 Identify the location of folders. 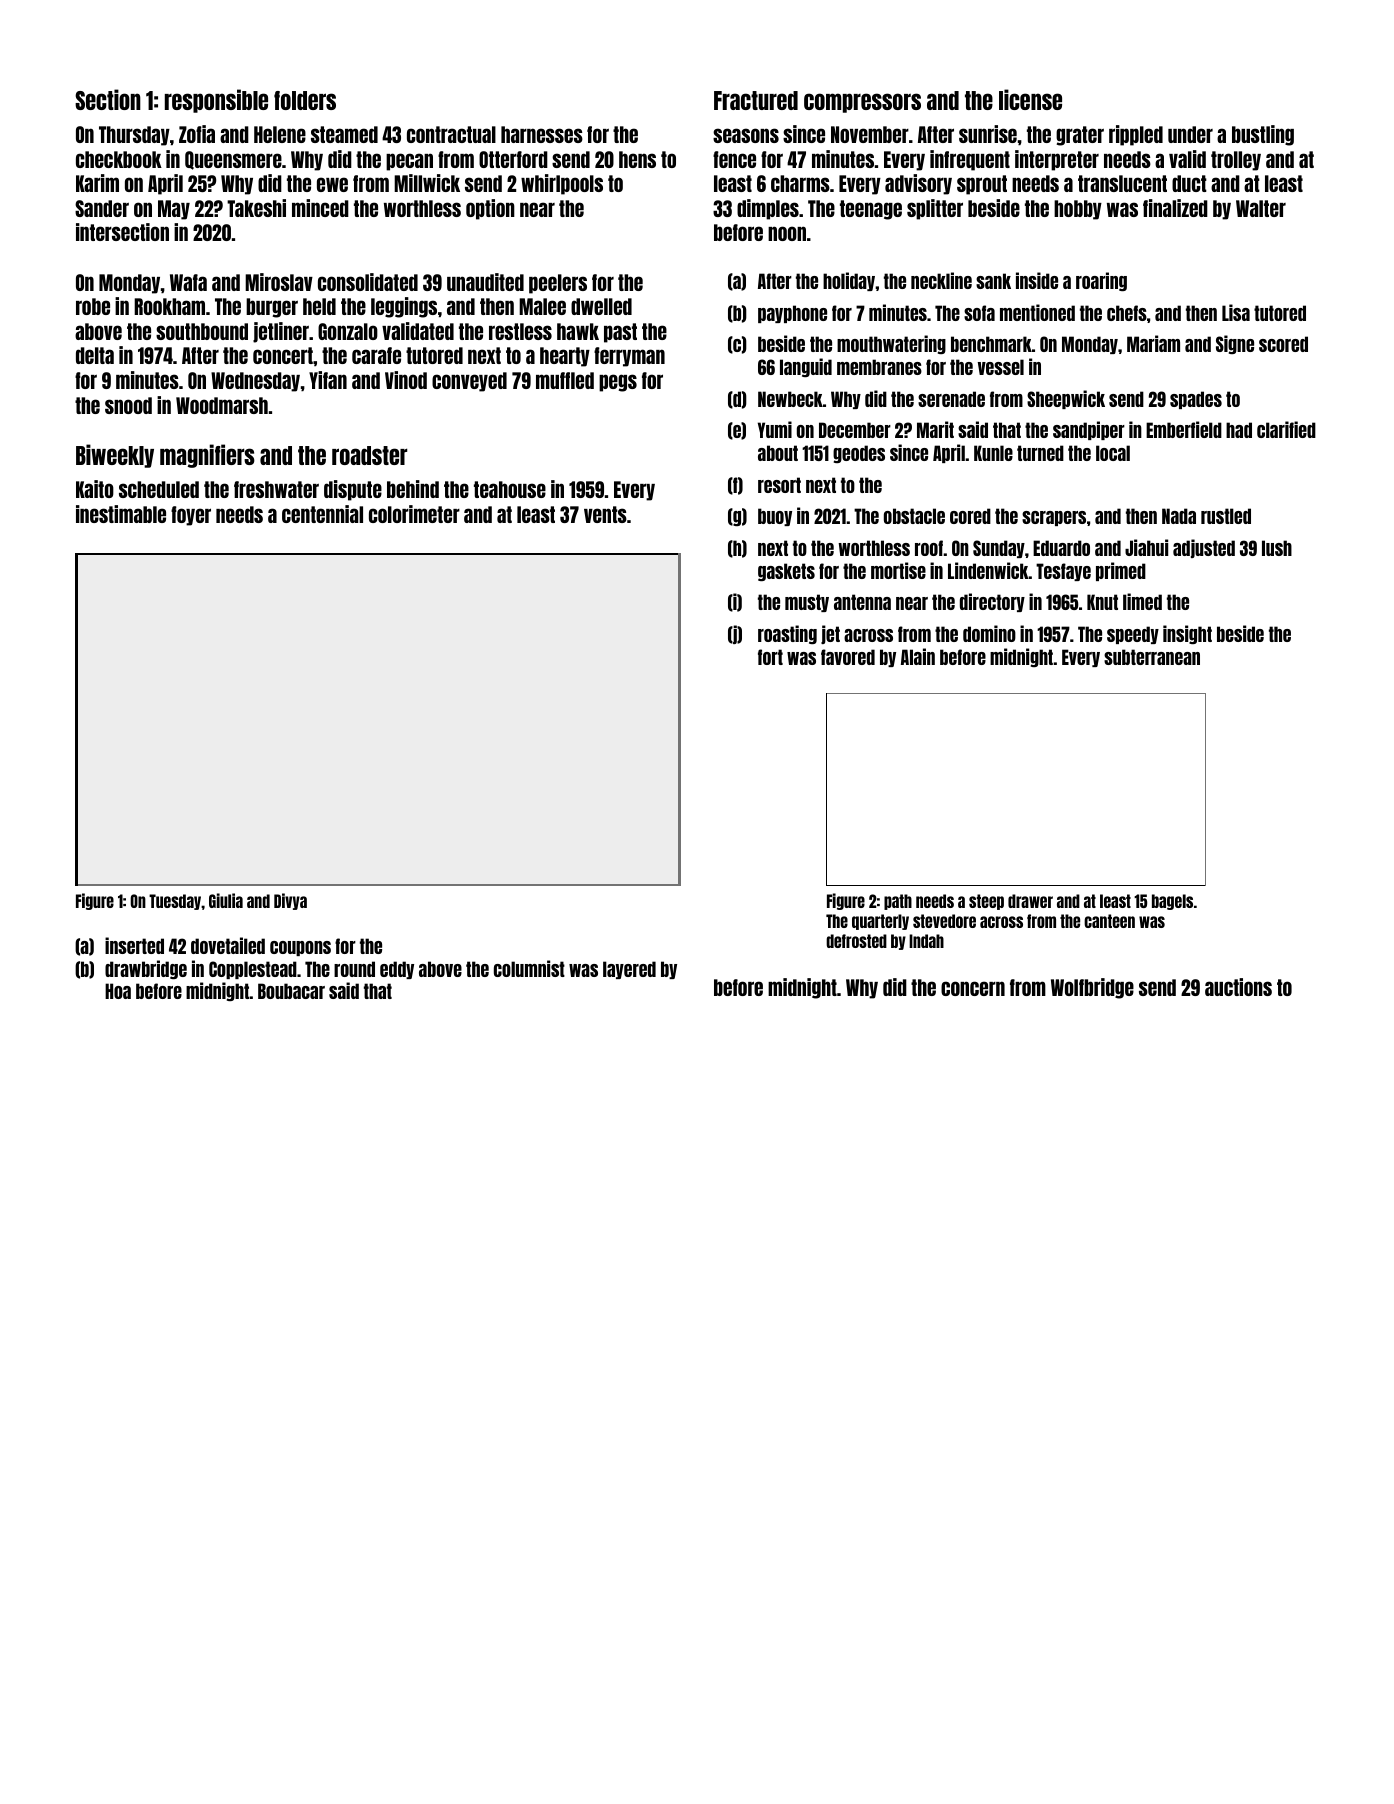
(305, 100).
